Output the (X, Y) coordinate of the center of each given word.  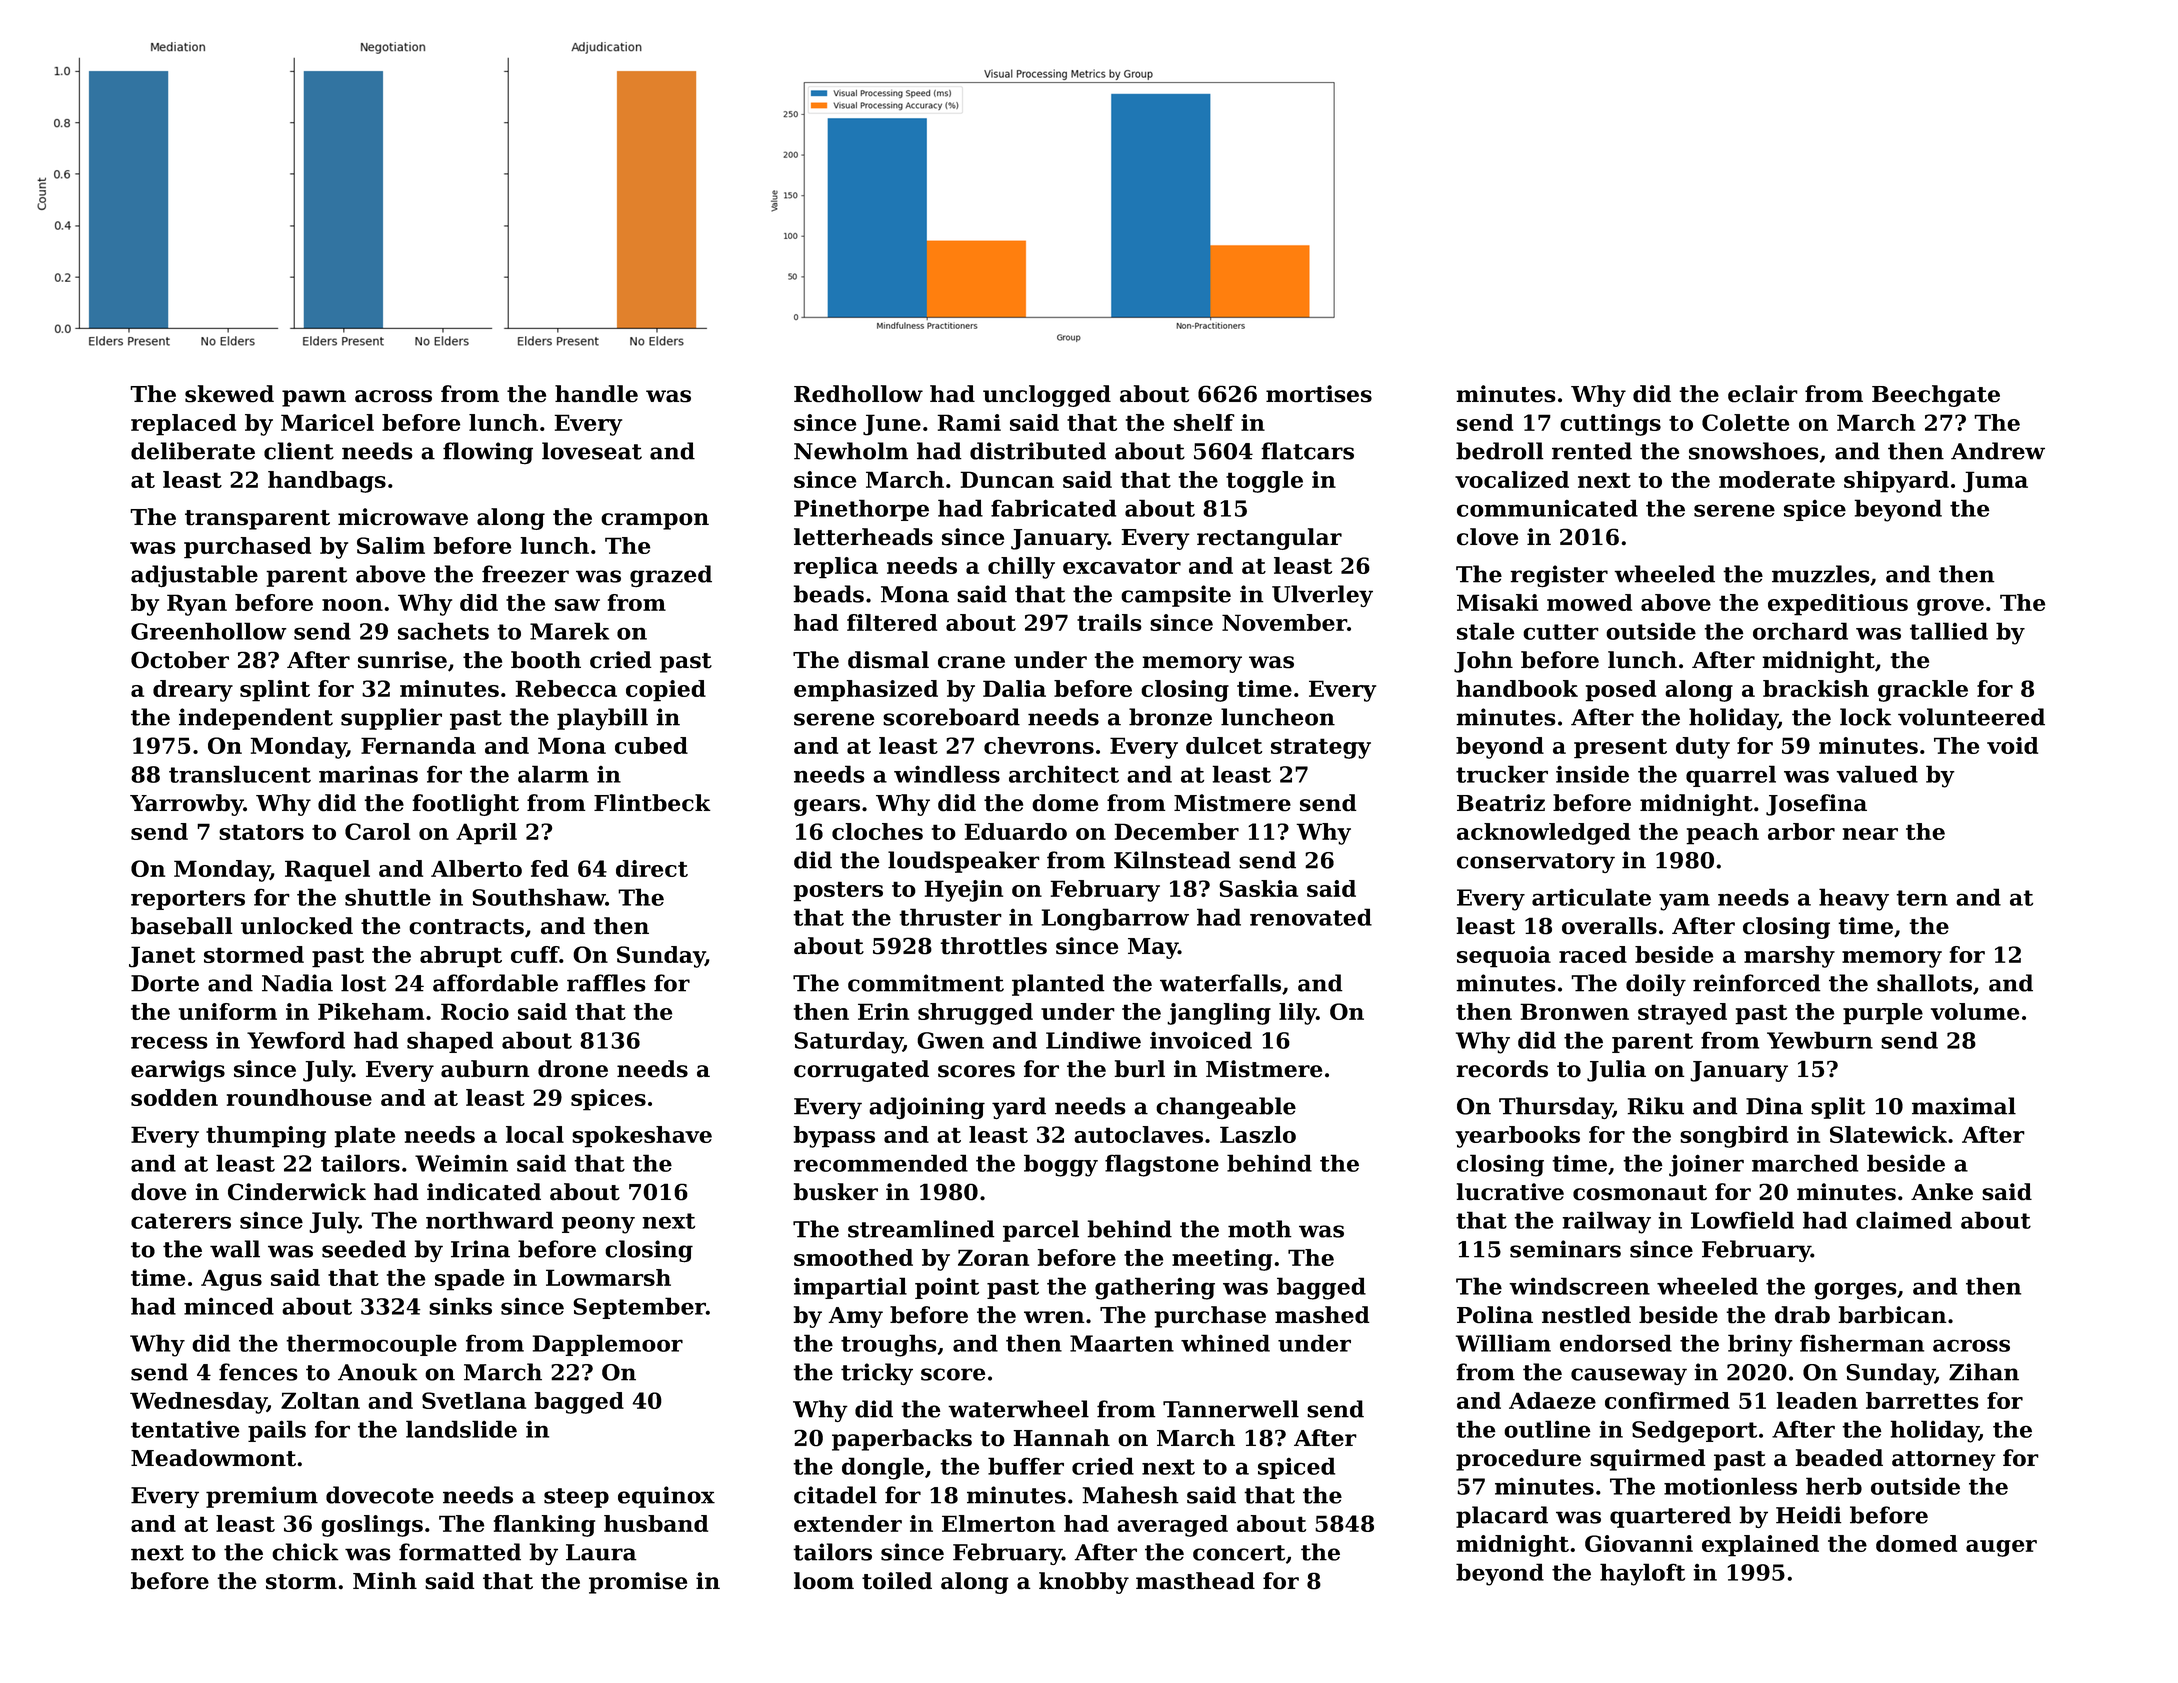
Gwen (950, 1040)
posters (838, 891)
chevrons (1039, 745)
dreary (193, 691)
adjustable (194, 576)
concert (1239, 1553)
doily (1656, 985)
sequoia (1504, 957)
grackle (1923, 691)
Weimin (461, 1163)
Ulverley (1322, 596)
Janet (162, 957)
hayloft (1642, 1574)
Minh (385, 1580)
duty (1703, 748)
